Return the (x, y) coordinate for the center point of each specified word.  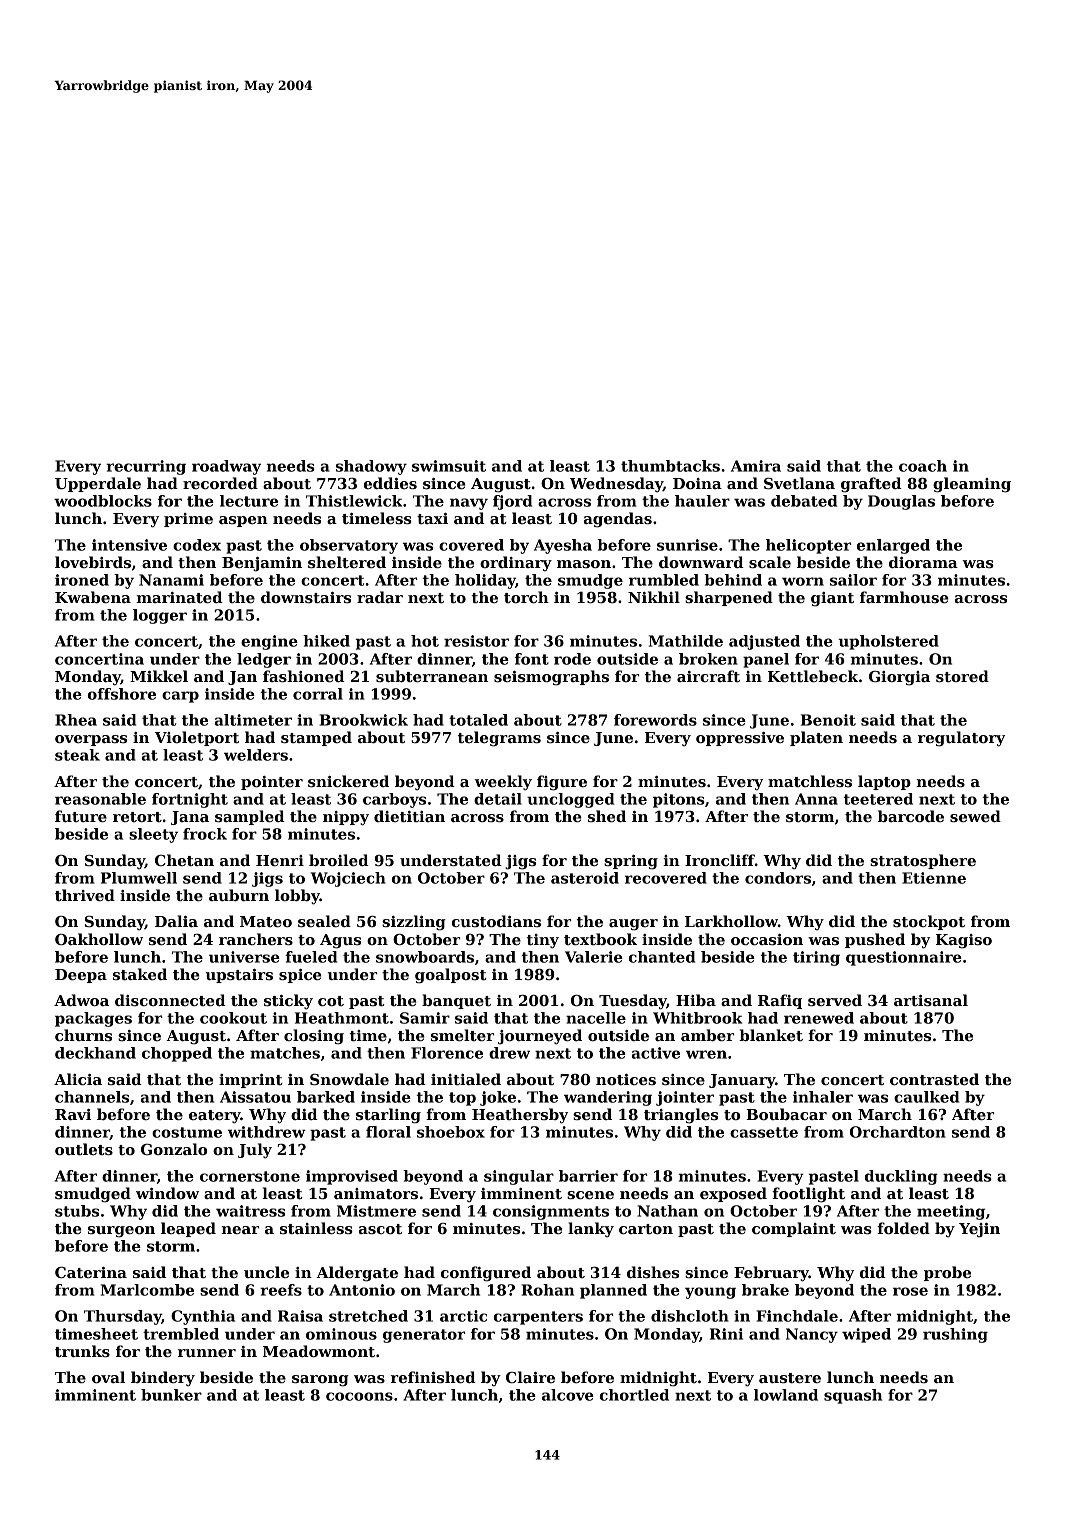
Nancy (812, 1335)
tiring (816, 958)
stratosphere (923, 861)
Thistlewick (354, 501)
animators (376, 1193)
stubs (77, 1211)
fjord (512, 502)
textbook (600, 939)
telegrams (499, 739)
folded (903, 1228)
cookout (233, 1018)
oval (108, 1377)
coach (923, 466)
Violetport (196, 738)
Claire (530, 1377)
